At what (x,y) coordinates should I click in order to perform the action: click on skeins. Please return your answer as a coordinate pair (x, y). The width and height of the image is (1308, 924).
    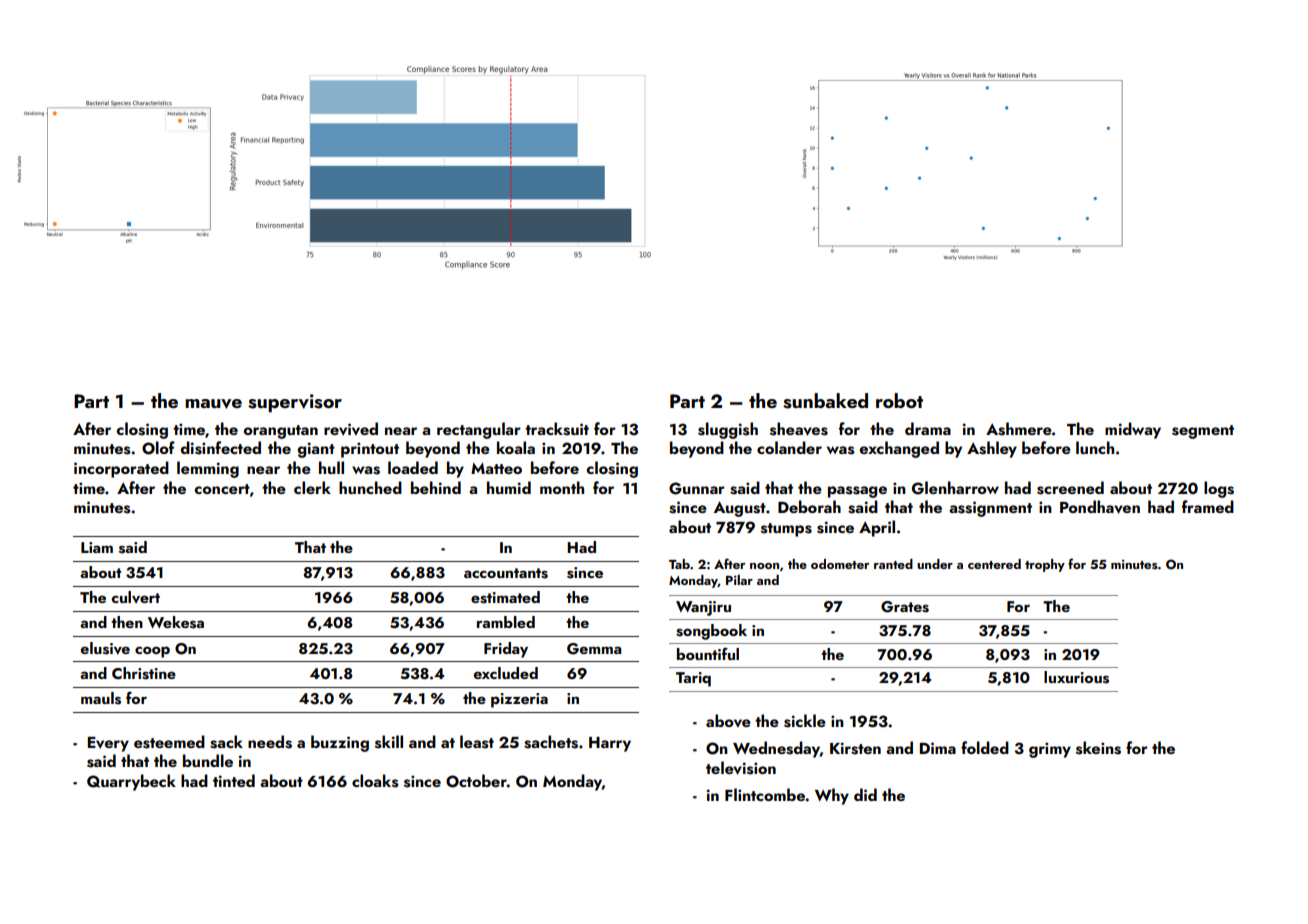
    Looking at the image, I should click on (1098, 748).
